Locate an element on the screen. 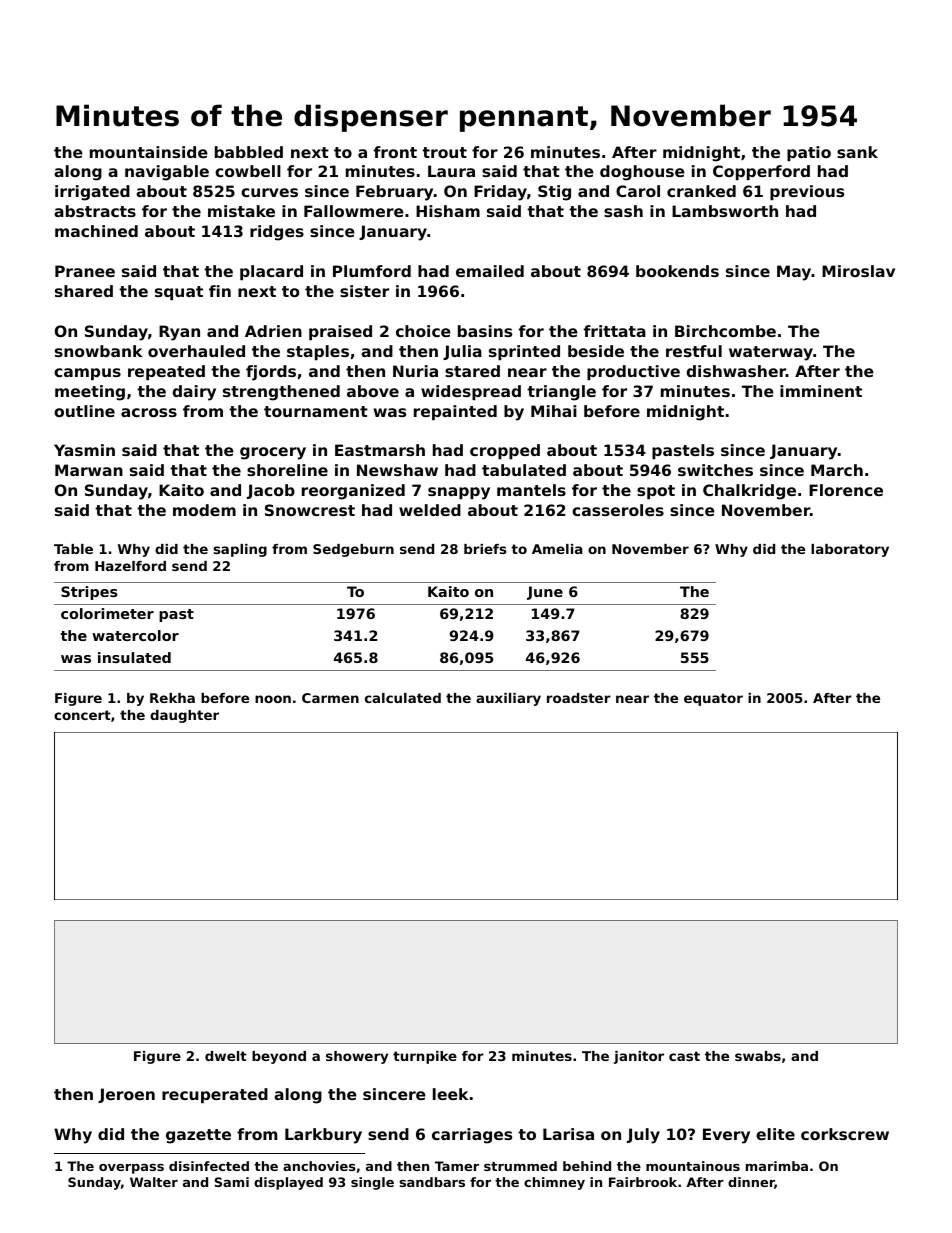 The height and width of the screenshot is (1233, 952). turnpike is located at coordinates (425, 1057).
